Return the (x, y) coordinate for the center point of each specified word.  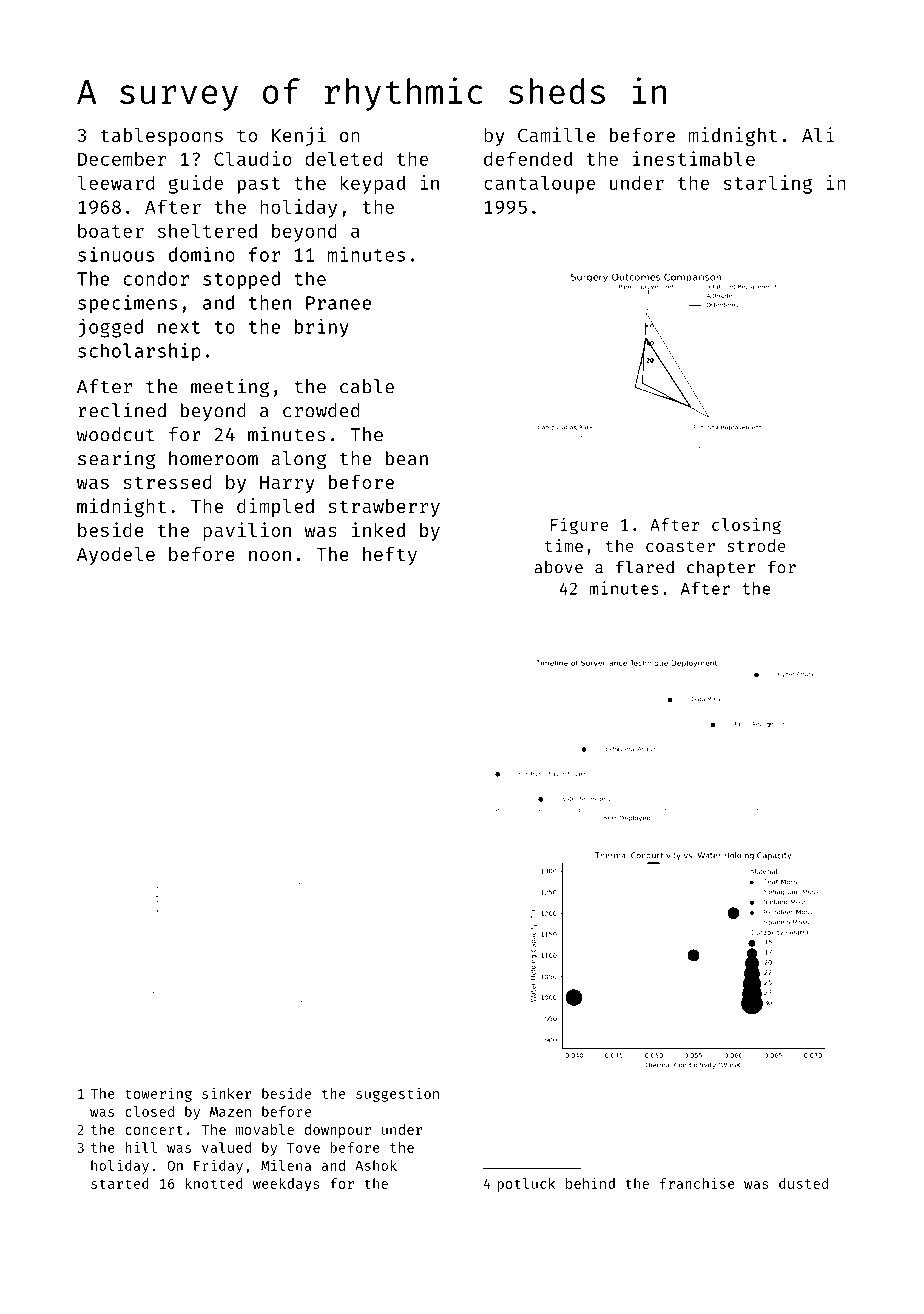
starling (767, 184)
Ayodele (116, 556)
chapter (721, 569)
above (558, 567)
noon (270, 556)
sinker (226, 1093)
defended (528, 158)
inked (378, 529)
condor (156, 278)
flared (645, 567)
